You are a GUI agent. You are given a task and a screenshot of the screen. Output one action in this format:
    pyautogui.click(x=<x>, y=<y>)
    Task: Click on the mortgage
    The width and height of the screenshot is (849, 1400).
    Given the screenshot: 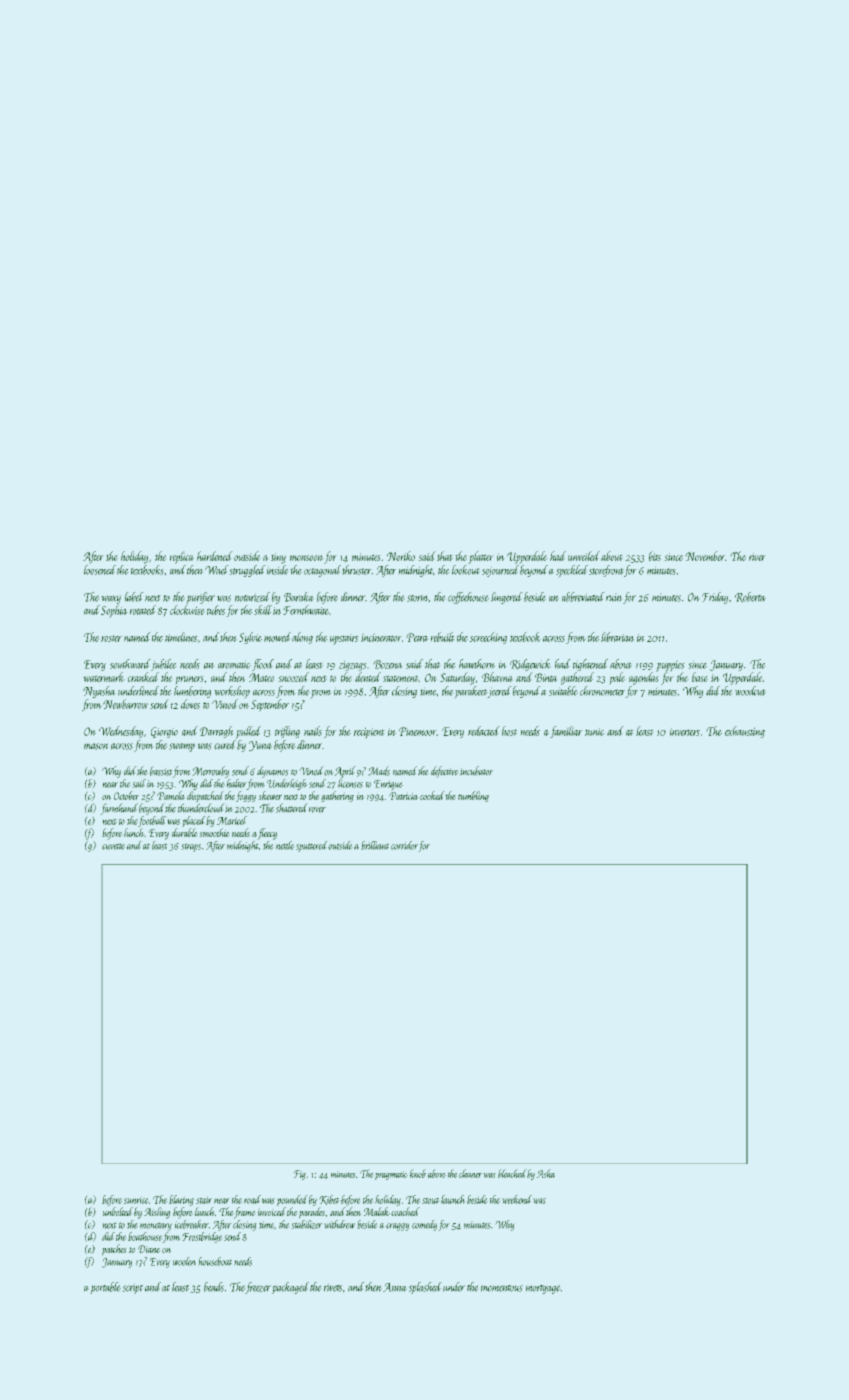 What is the action you would take?
    pyautogui.click(x=543, y=1289)
